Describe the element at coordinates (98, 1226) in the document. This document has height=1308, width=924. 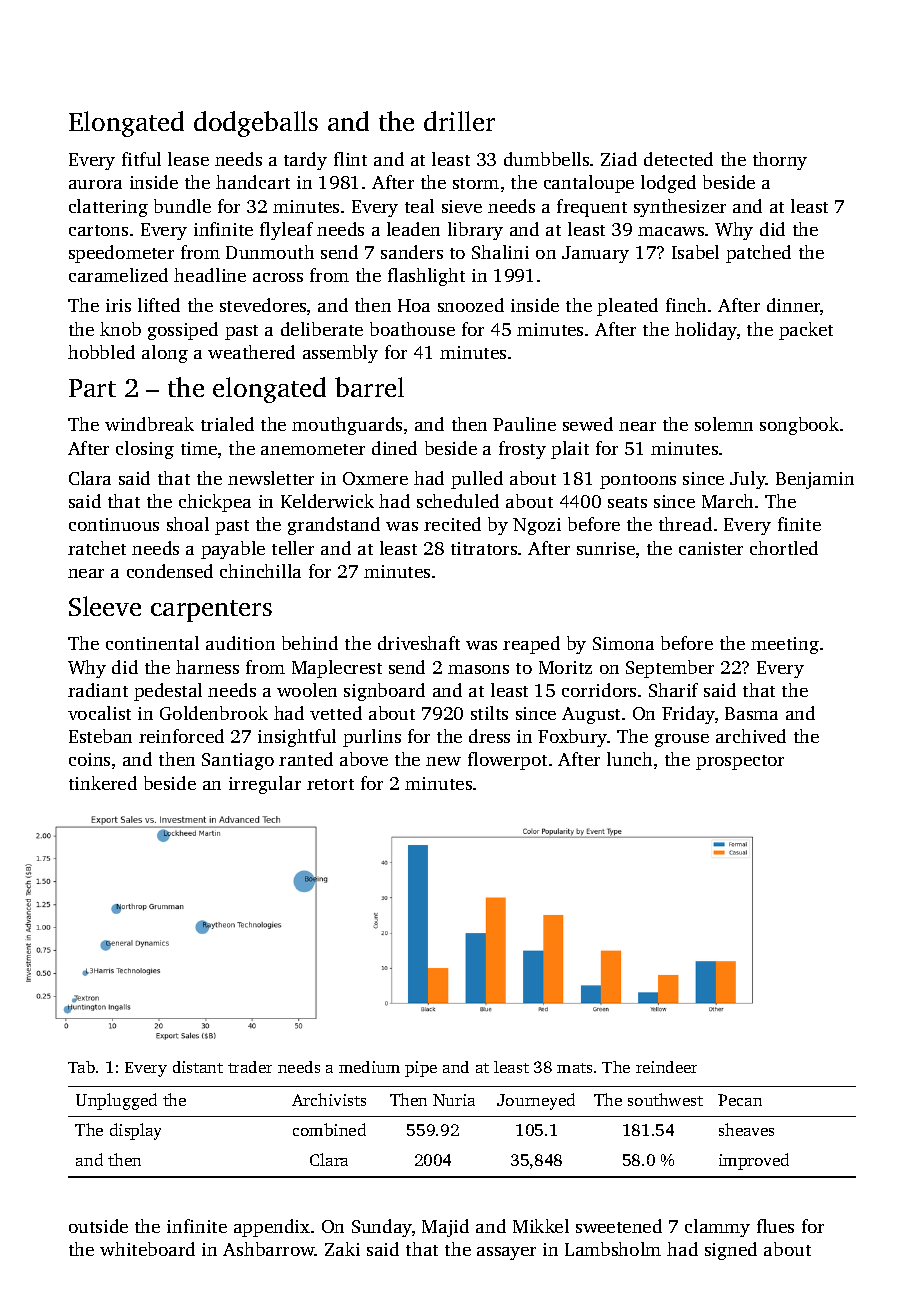
I see `outside` at that location.
